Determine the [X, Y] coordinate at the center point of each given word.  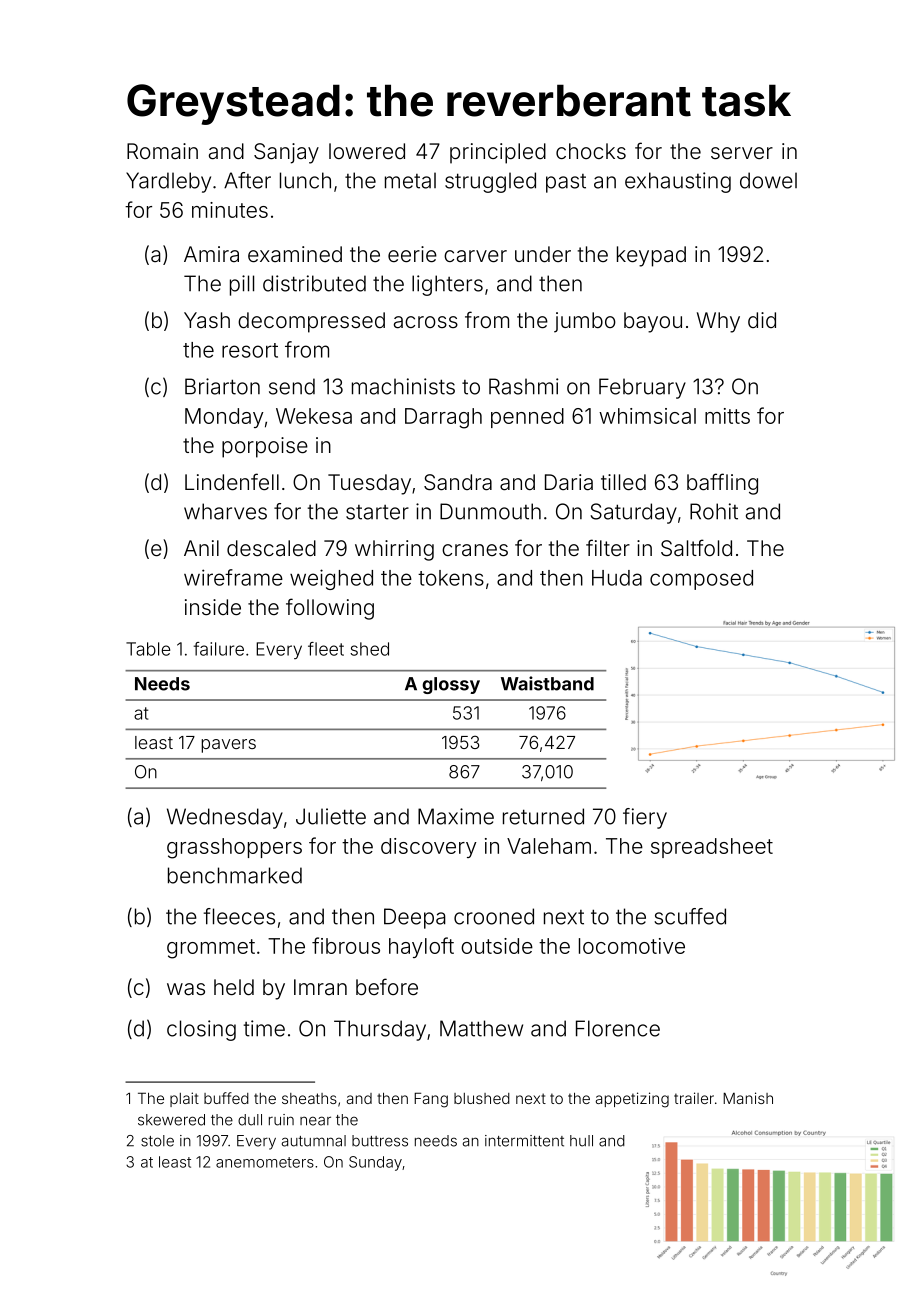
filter [608, 547]
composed [701, 580]
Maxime [456, 816]
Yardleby [168, 182]
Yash [207, 320]
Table [148, 649]
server [742, 153]
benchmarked [235, 875]
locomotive [632, 946]
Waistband [547, 683]
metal [410, 180]
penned [527, 418]
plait [184, 1099]
